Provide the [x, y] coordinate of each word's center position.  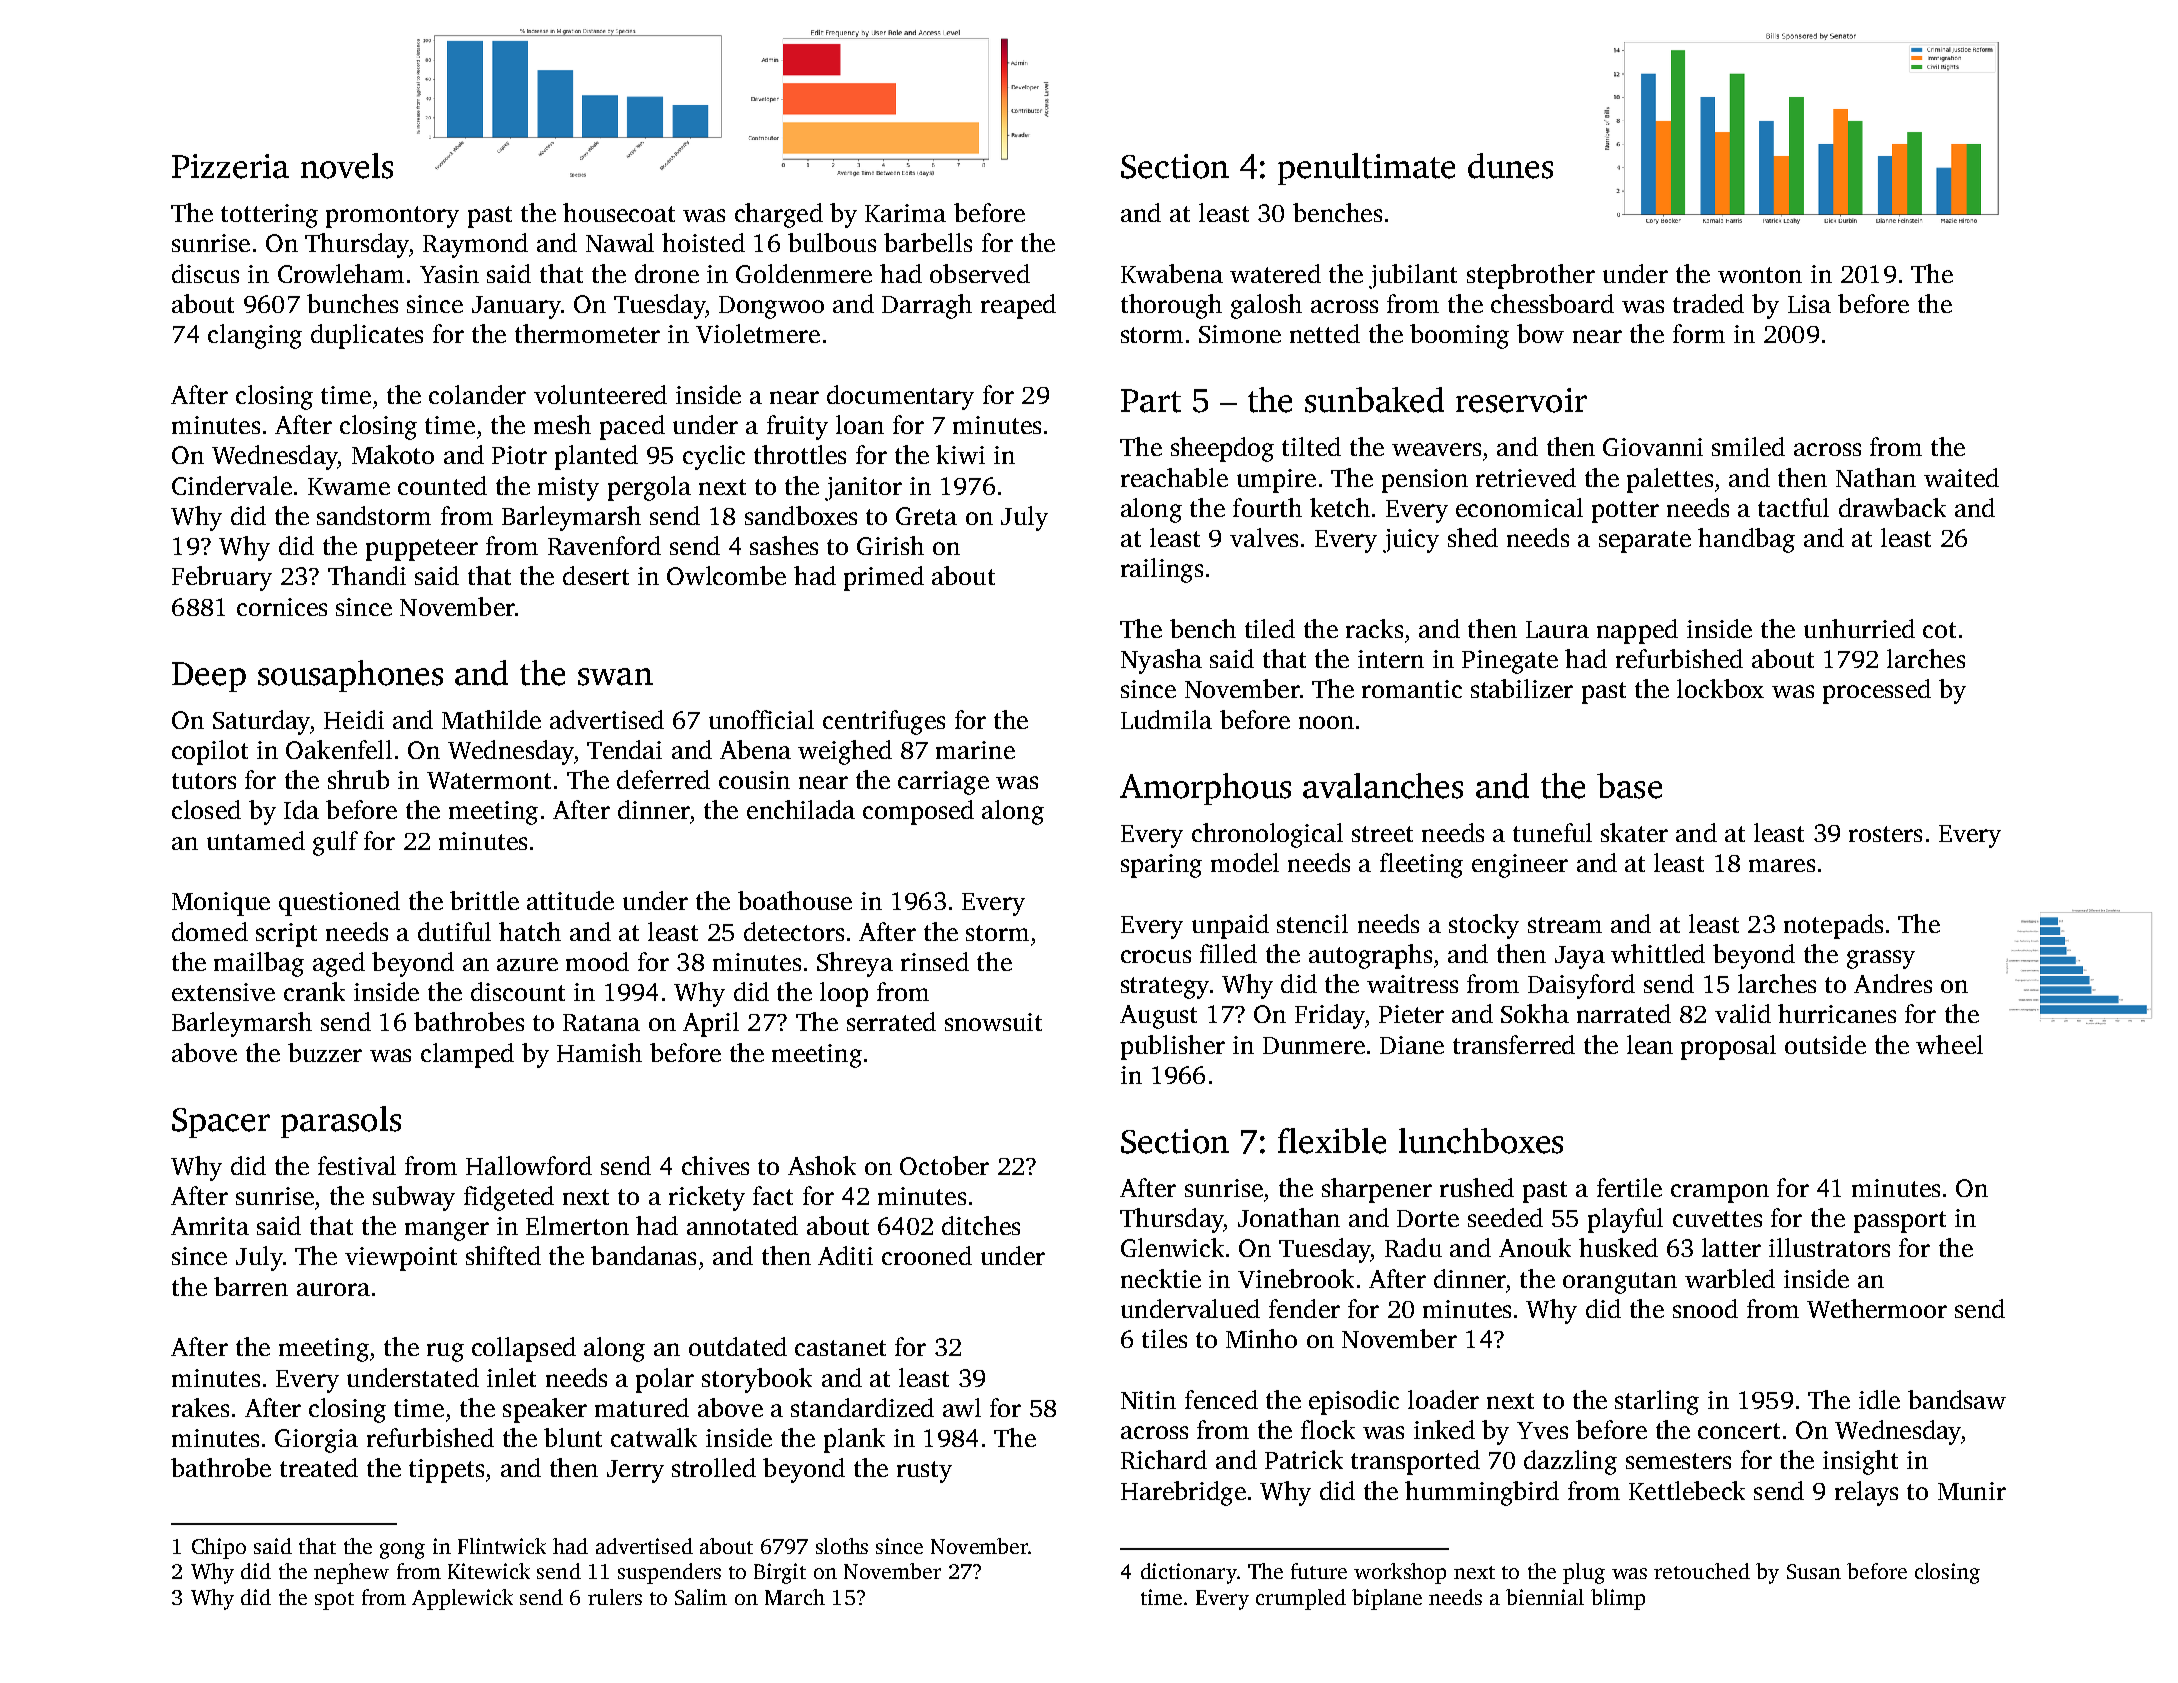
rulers [615, 1597]
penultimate [1366, 169]
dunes [1510, 166]
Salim [701, 1597]
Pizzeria [230, 166]
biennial [1545, 1597]
